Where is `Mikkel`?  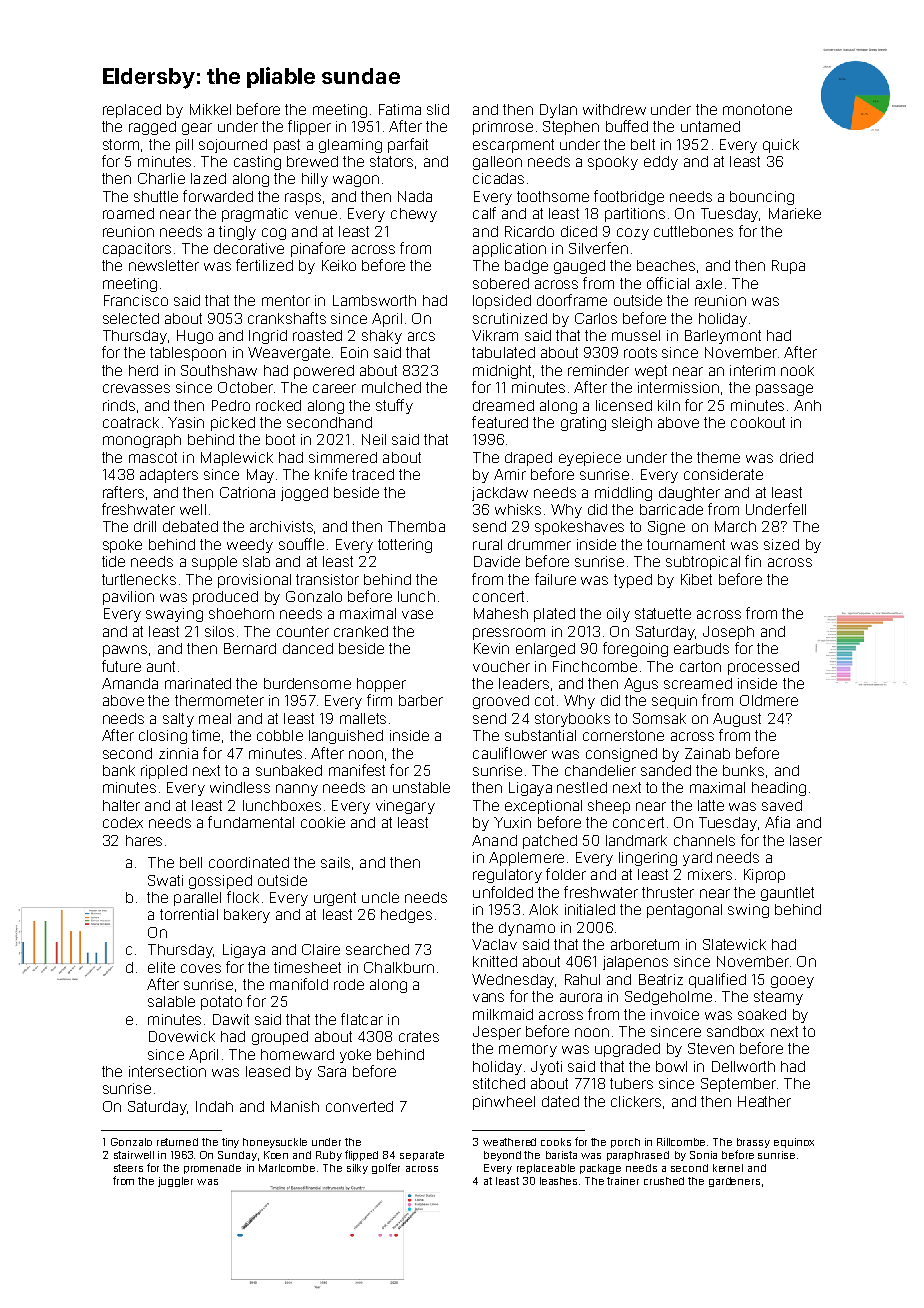 Mikkel is located at coordinates (210, 109).
